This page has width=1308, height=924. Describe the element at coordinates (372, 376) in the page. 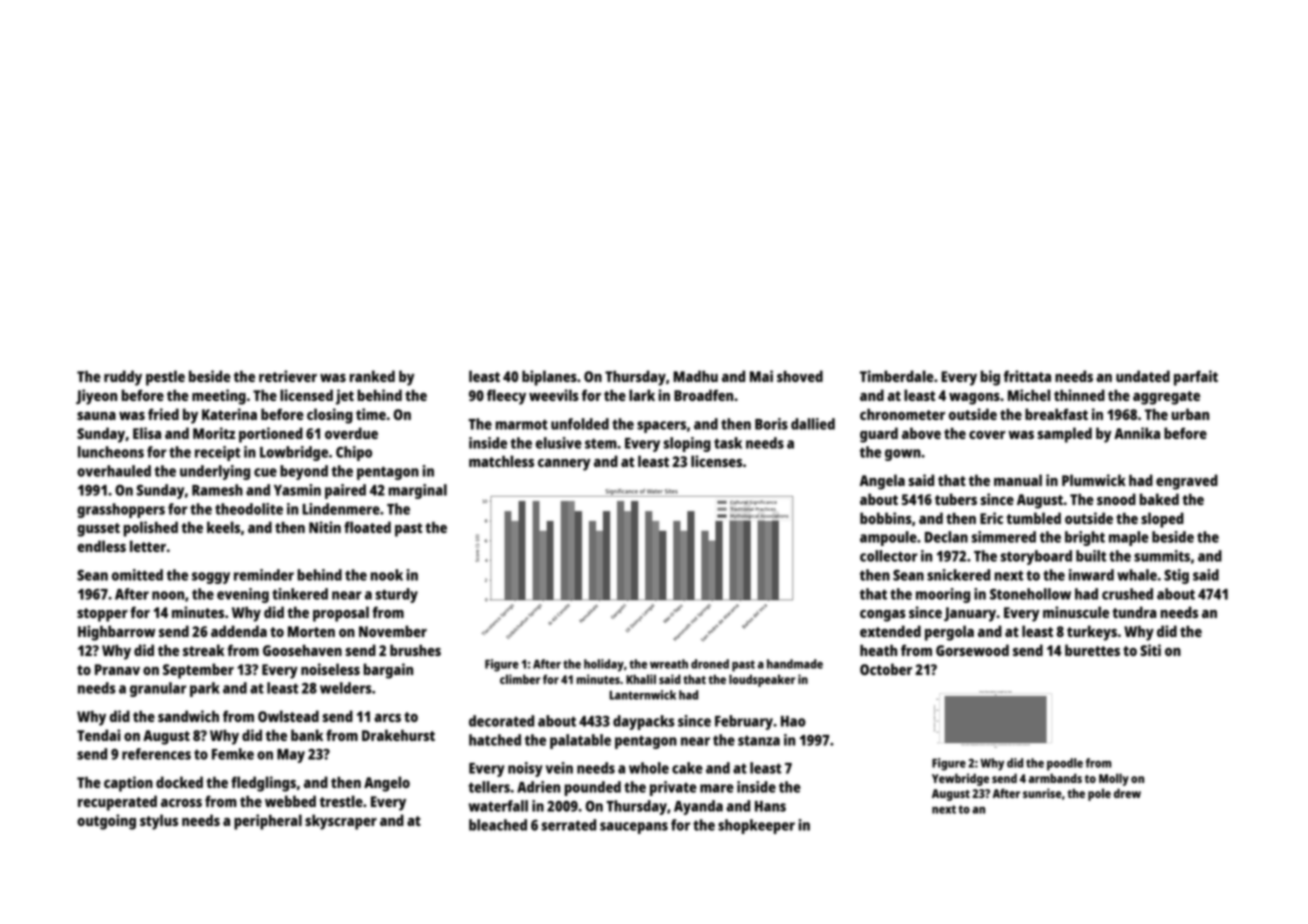

I see `ranked` at that location.
